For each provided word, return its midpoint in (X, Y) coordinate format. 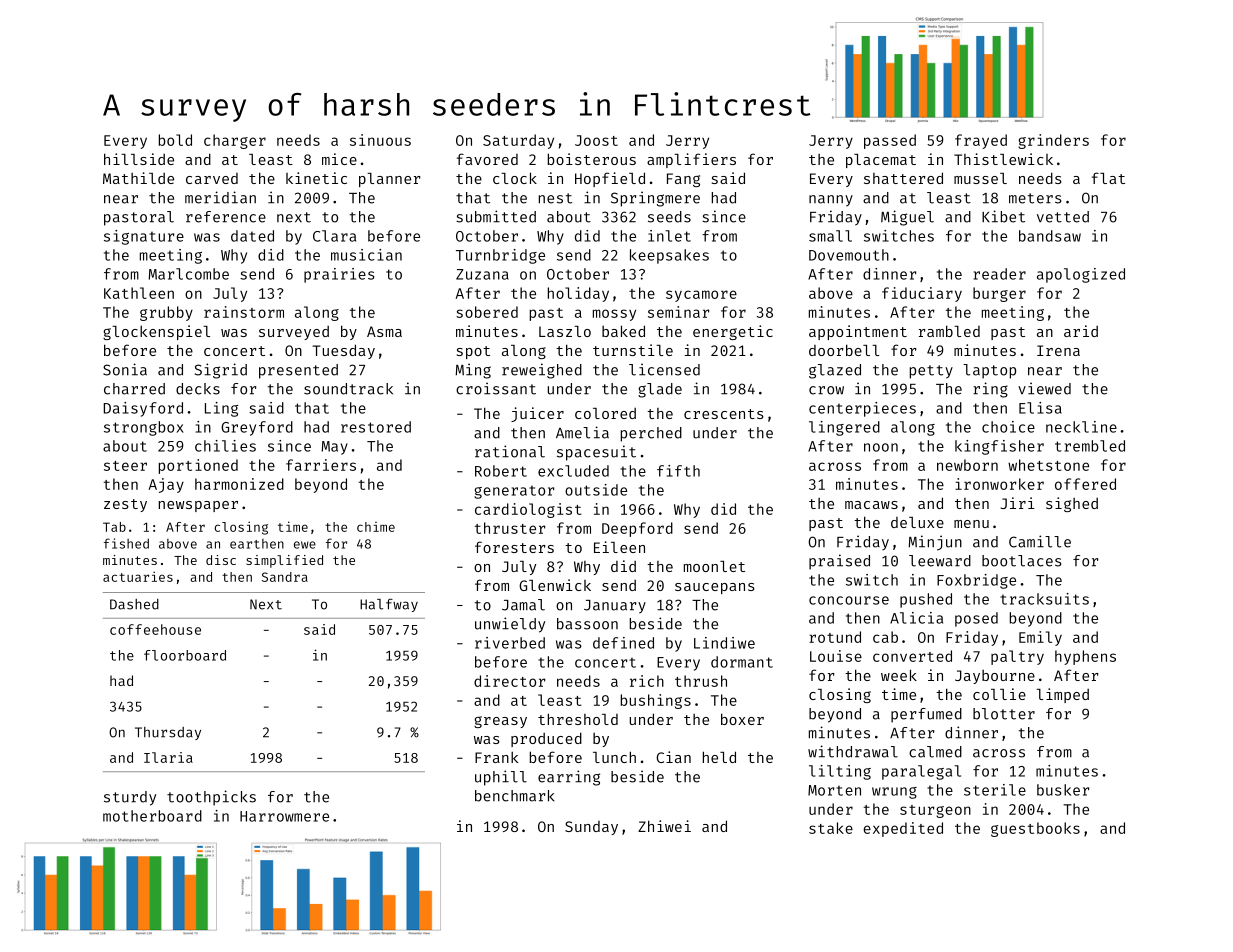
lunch (614, 757)
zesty (125, 505)
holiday (578, 294)
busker (1063, 790)
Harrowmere (284, 816)
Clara (334, 236)
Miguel (907, 218)
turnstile (633, 350)
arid (1081, 331)
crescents (724, 414)
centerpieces (862, 409)
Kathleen (139, 293)
